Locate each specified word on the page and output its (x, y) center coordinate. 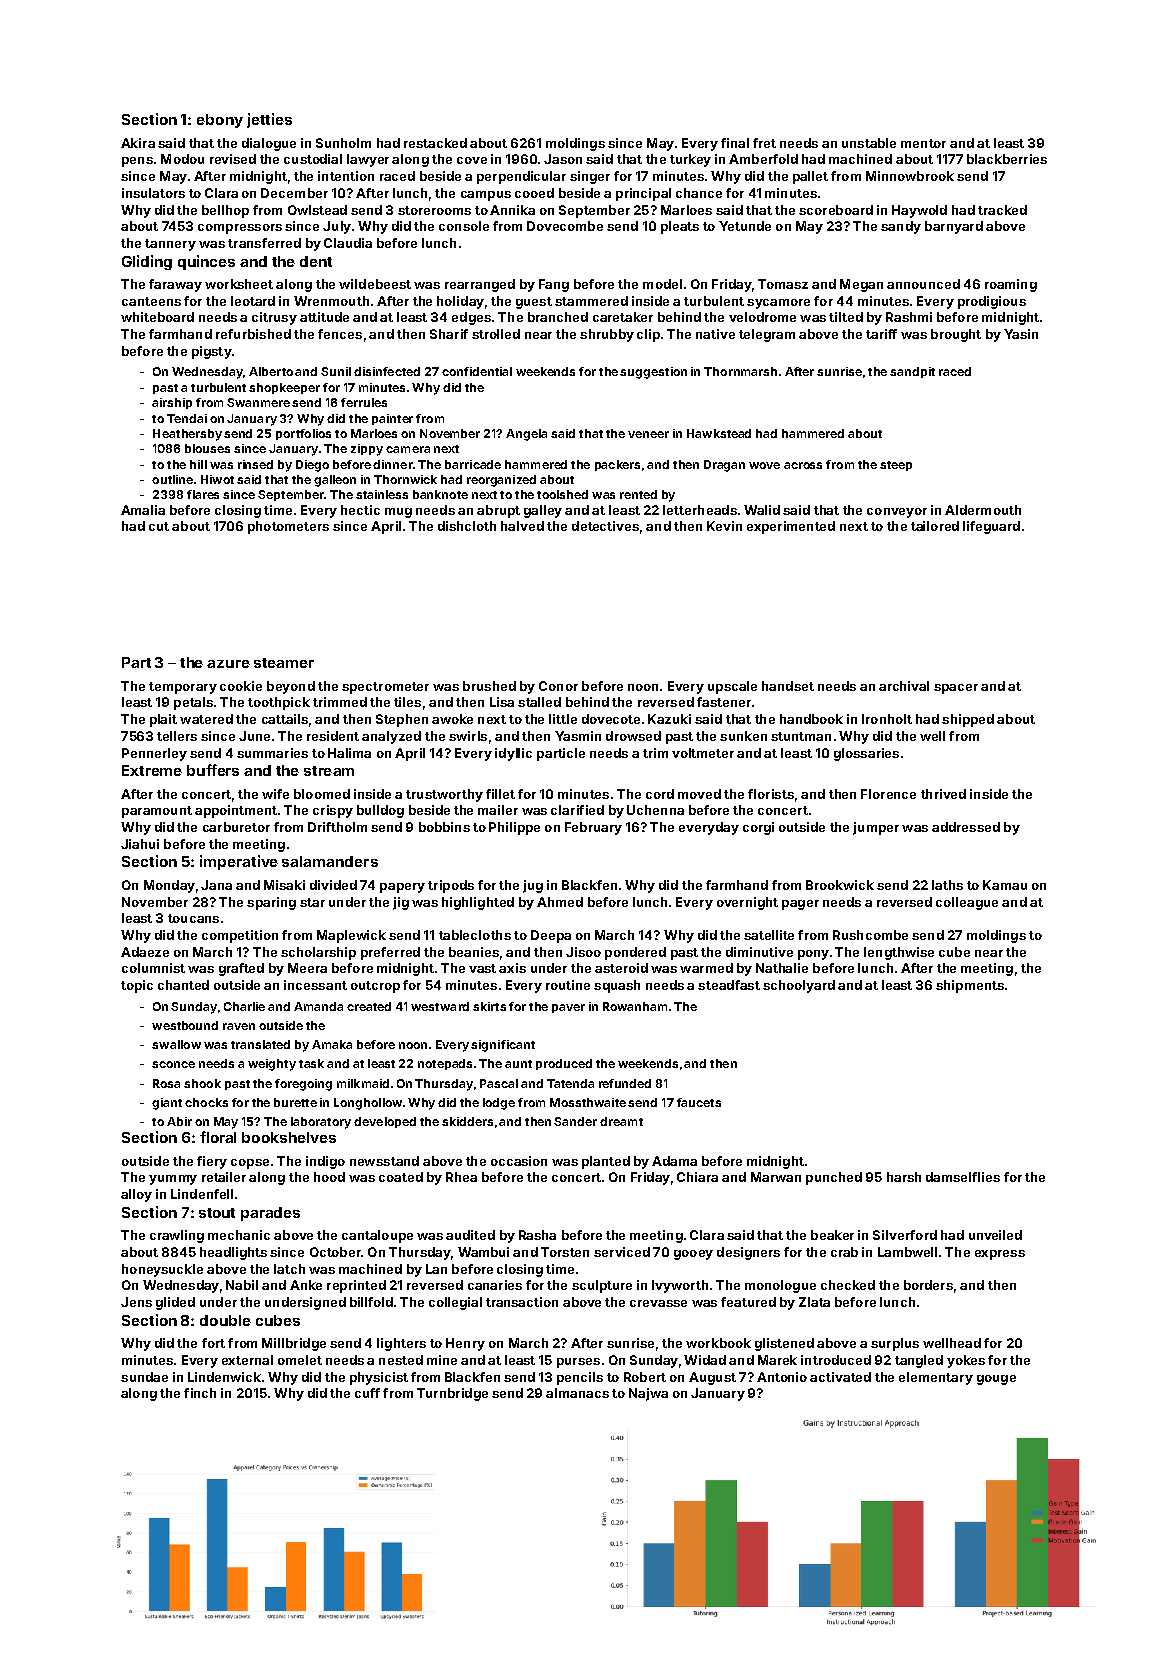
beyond (291, 687)
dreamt (621, 1121)
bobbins (444, 827)
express (1000, 1255)
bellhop (225, 211)
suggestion (653, 373)
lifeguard (991, 527)
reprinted (356, 1286)
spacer (956, 689)
